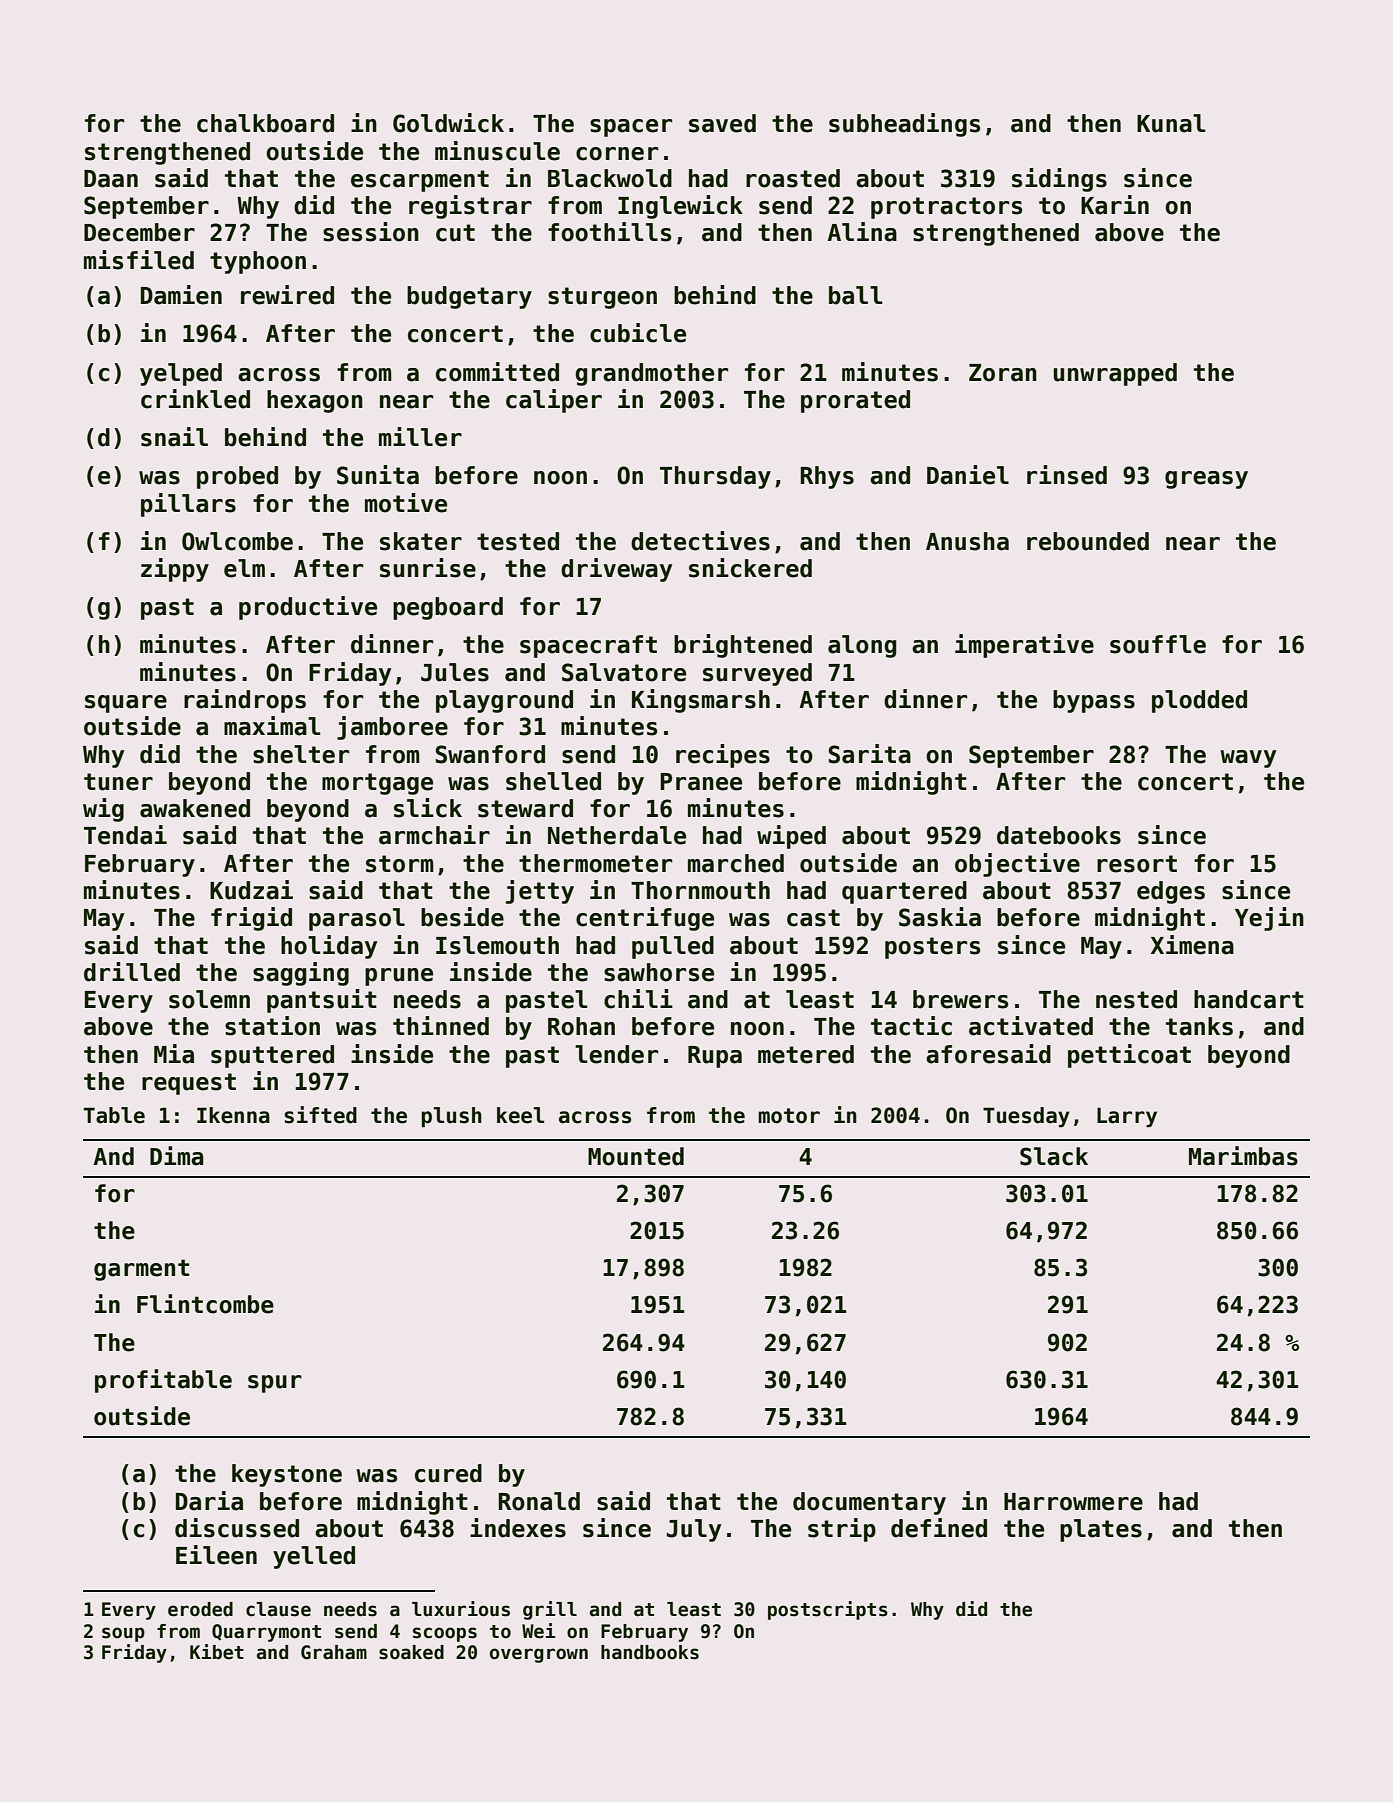 The width and height of the image is (1393, 1802). Describe the element at coordinates (308, 608) in the image. I see `productive` at that location.
